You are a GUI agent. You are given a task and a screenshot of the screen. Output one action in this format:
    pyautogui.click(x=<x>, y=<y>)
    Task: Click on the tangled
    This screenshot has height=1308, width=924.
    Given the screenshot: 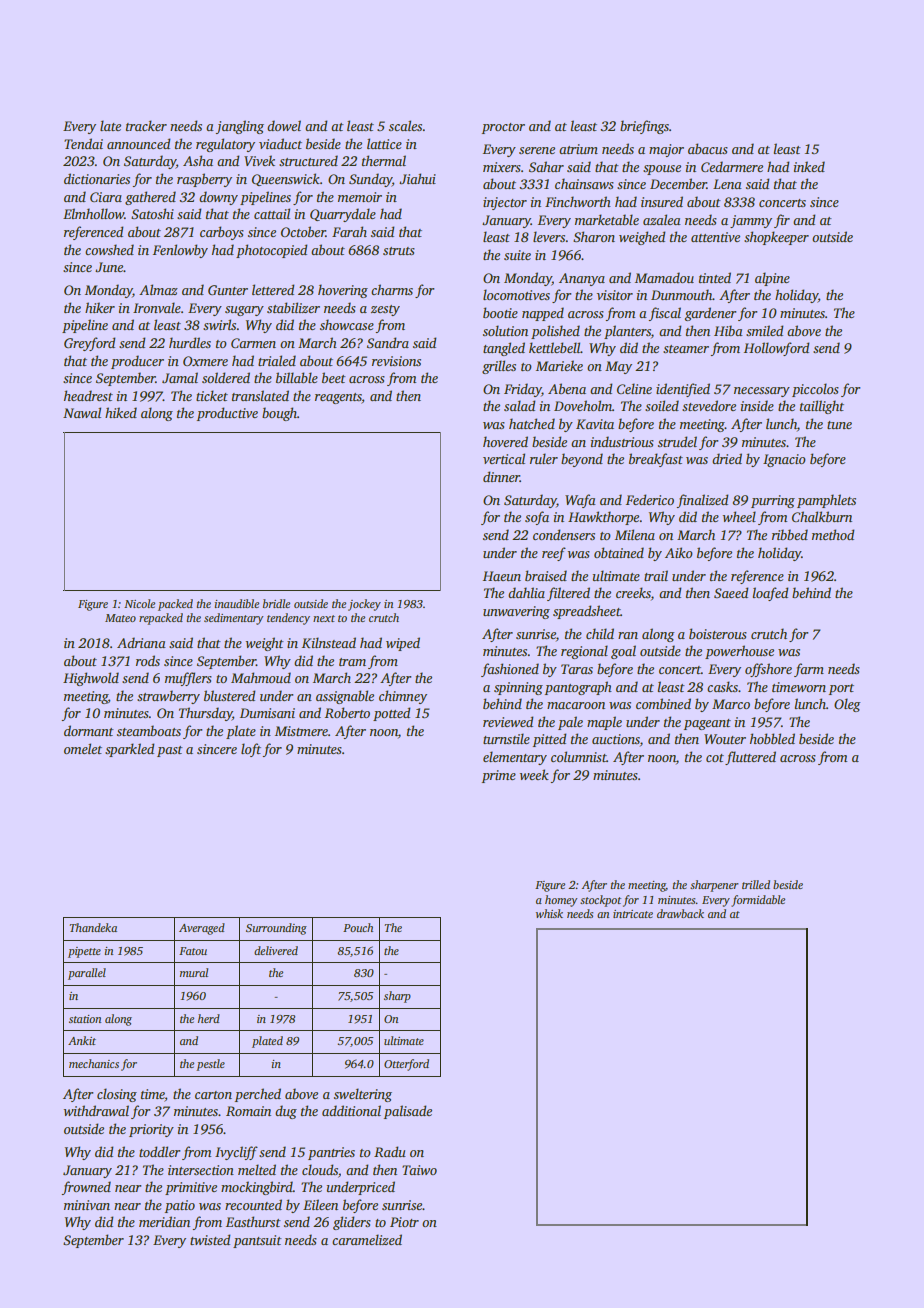 What is the action you would take?
    pyautogui.click(x=504, y=349)
